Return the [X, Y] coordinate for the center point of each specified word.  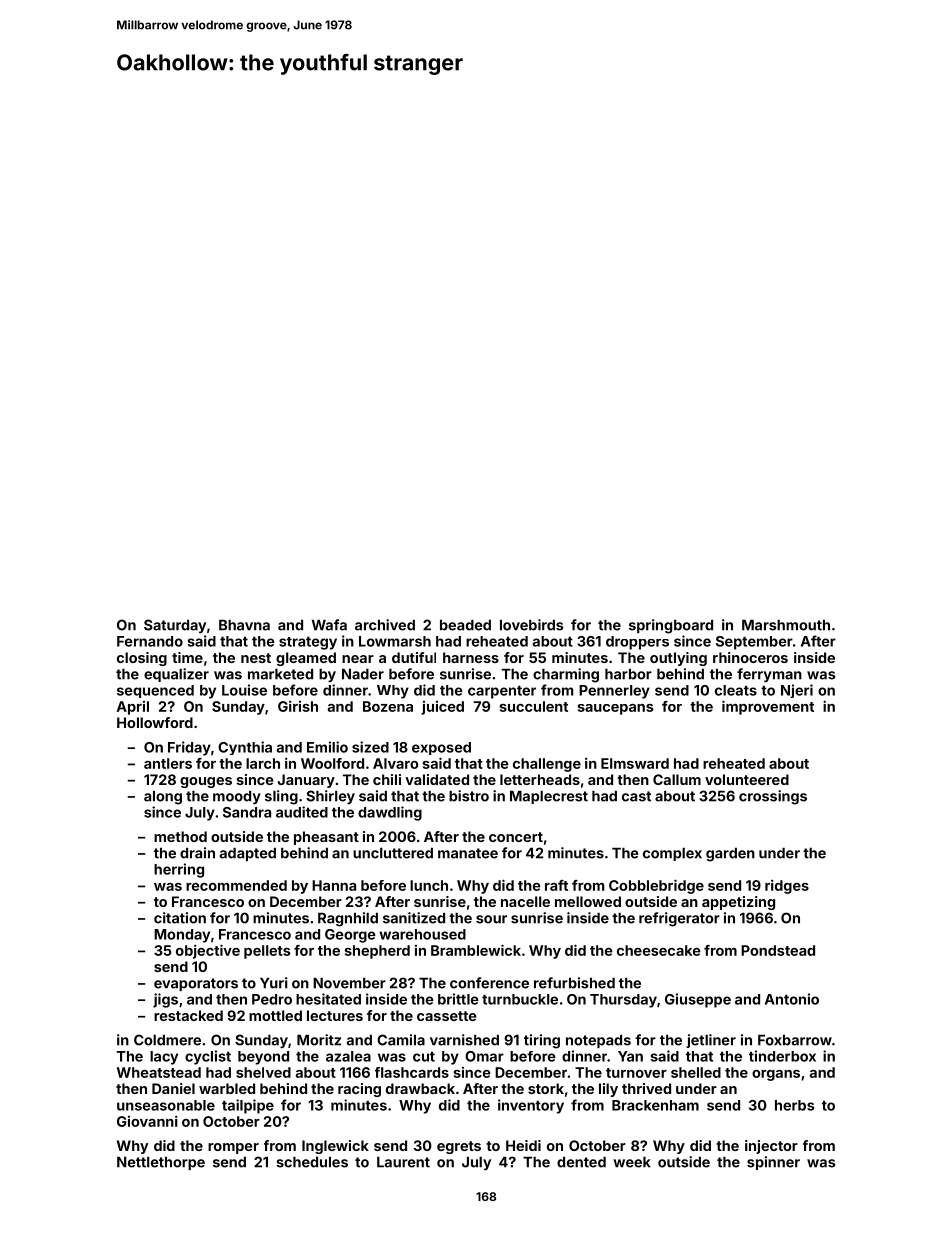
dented [581, 1162]
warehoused [422, 934]
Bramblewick [476, 950]
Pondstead [778, 950]
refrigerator [679, 919]
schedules [312, 1162]
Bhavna [244, 625]
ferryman [769, 675]
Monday [182, 936]
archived [385, 625]
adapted [248, 854]
